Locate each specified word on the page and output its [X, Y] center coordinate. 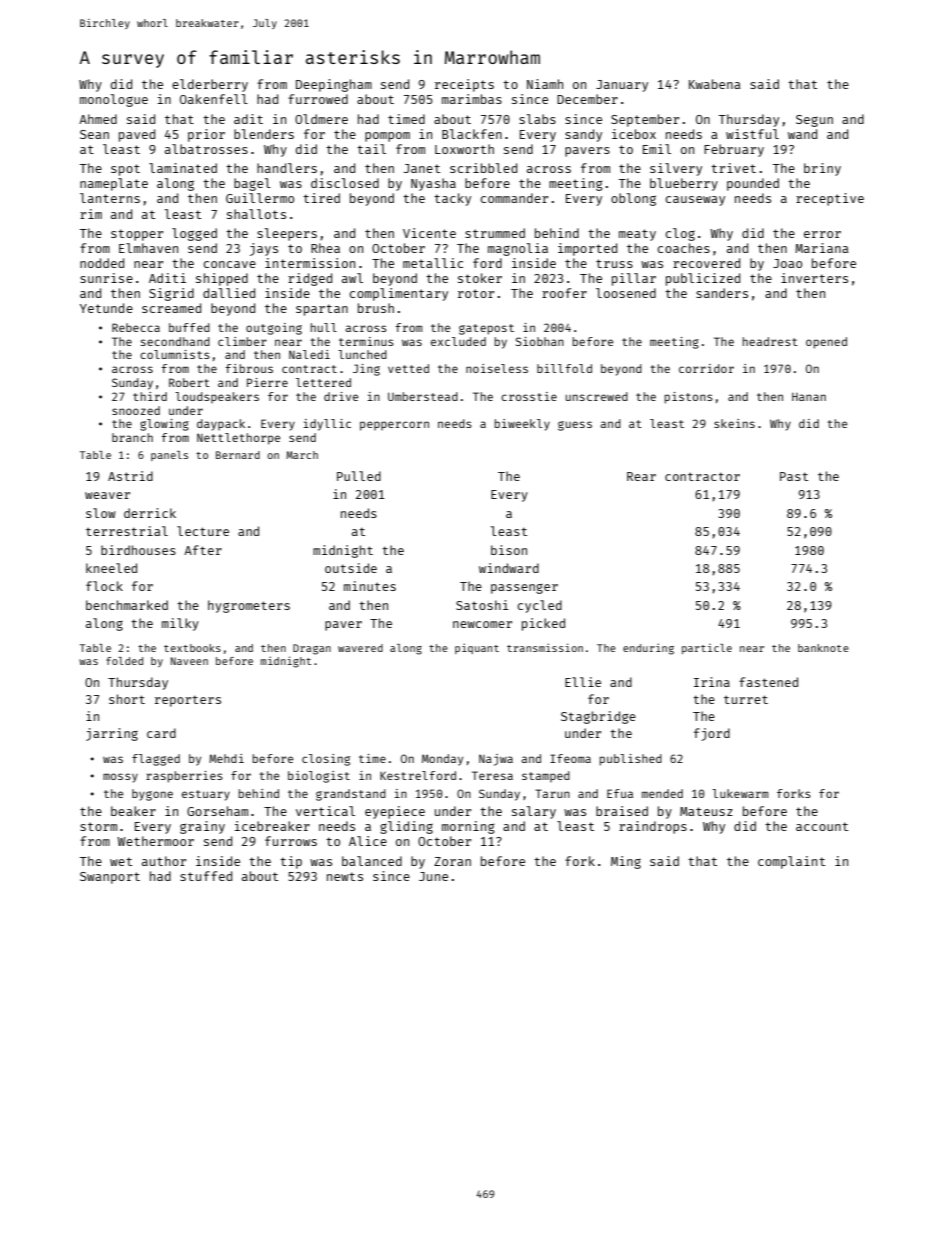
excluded [458, 341]
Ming [626, 862]
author [164, 861]
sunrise [106, 278]
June [433, 876]
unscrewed [597, 396]
